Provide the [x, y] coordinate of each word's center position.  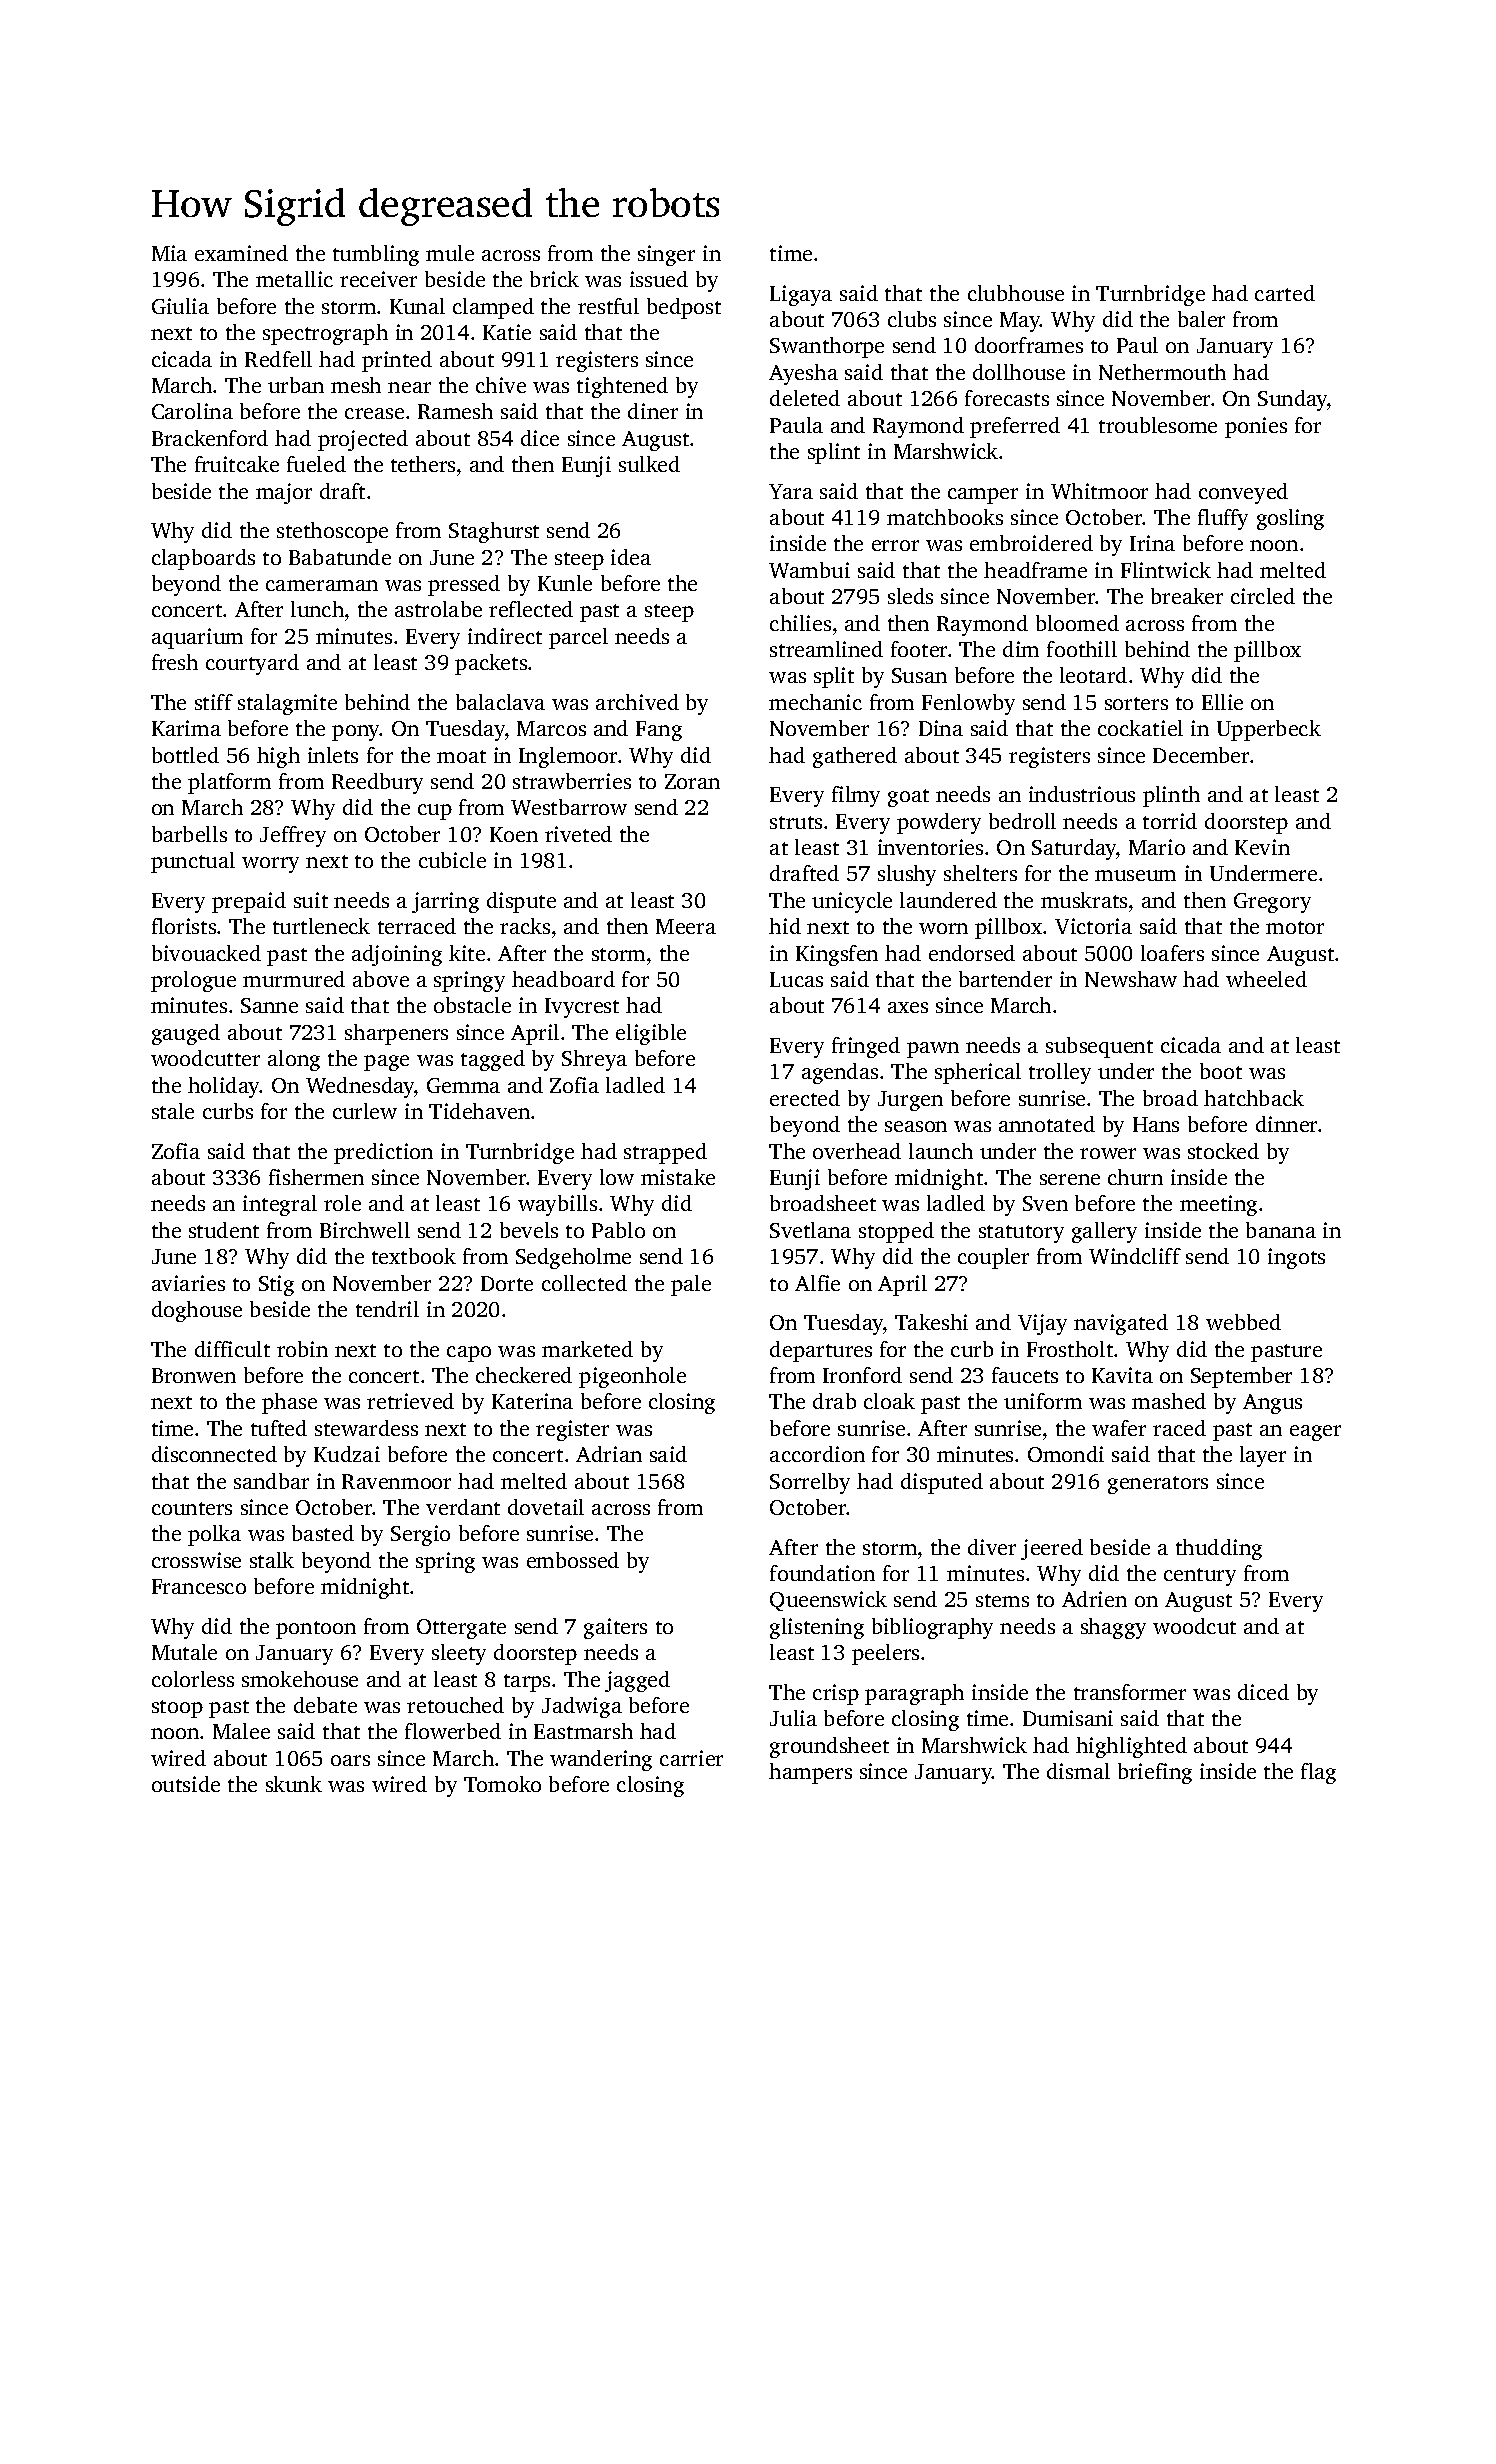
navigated [1121, 1324]
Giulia [180, 306]
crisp [836, 1694]
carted [1285, 293]
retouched [455, 1705]
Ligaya [801, 295]
